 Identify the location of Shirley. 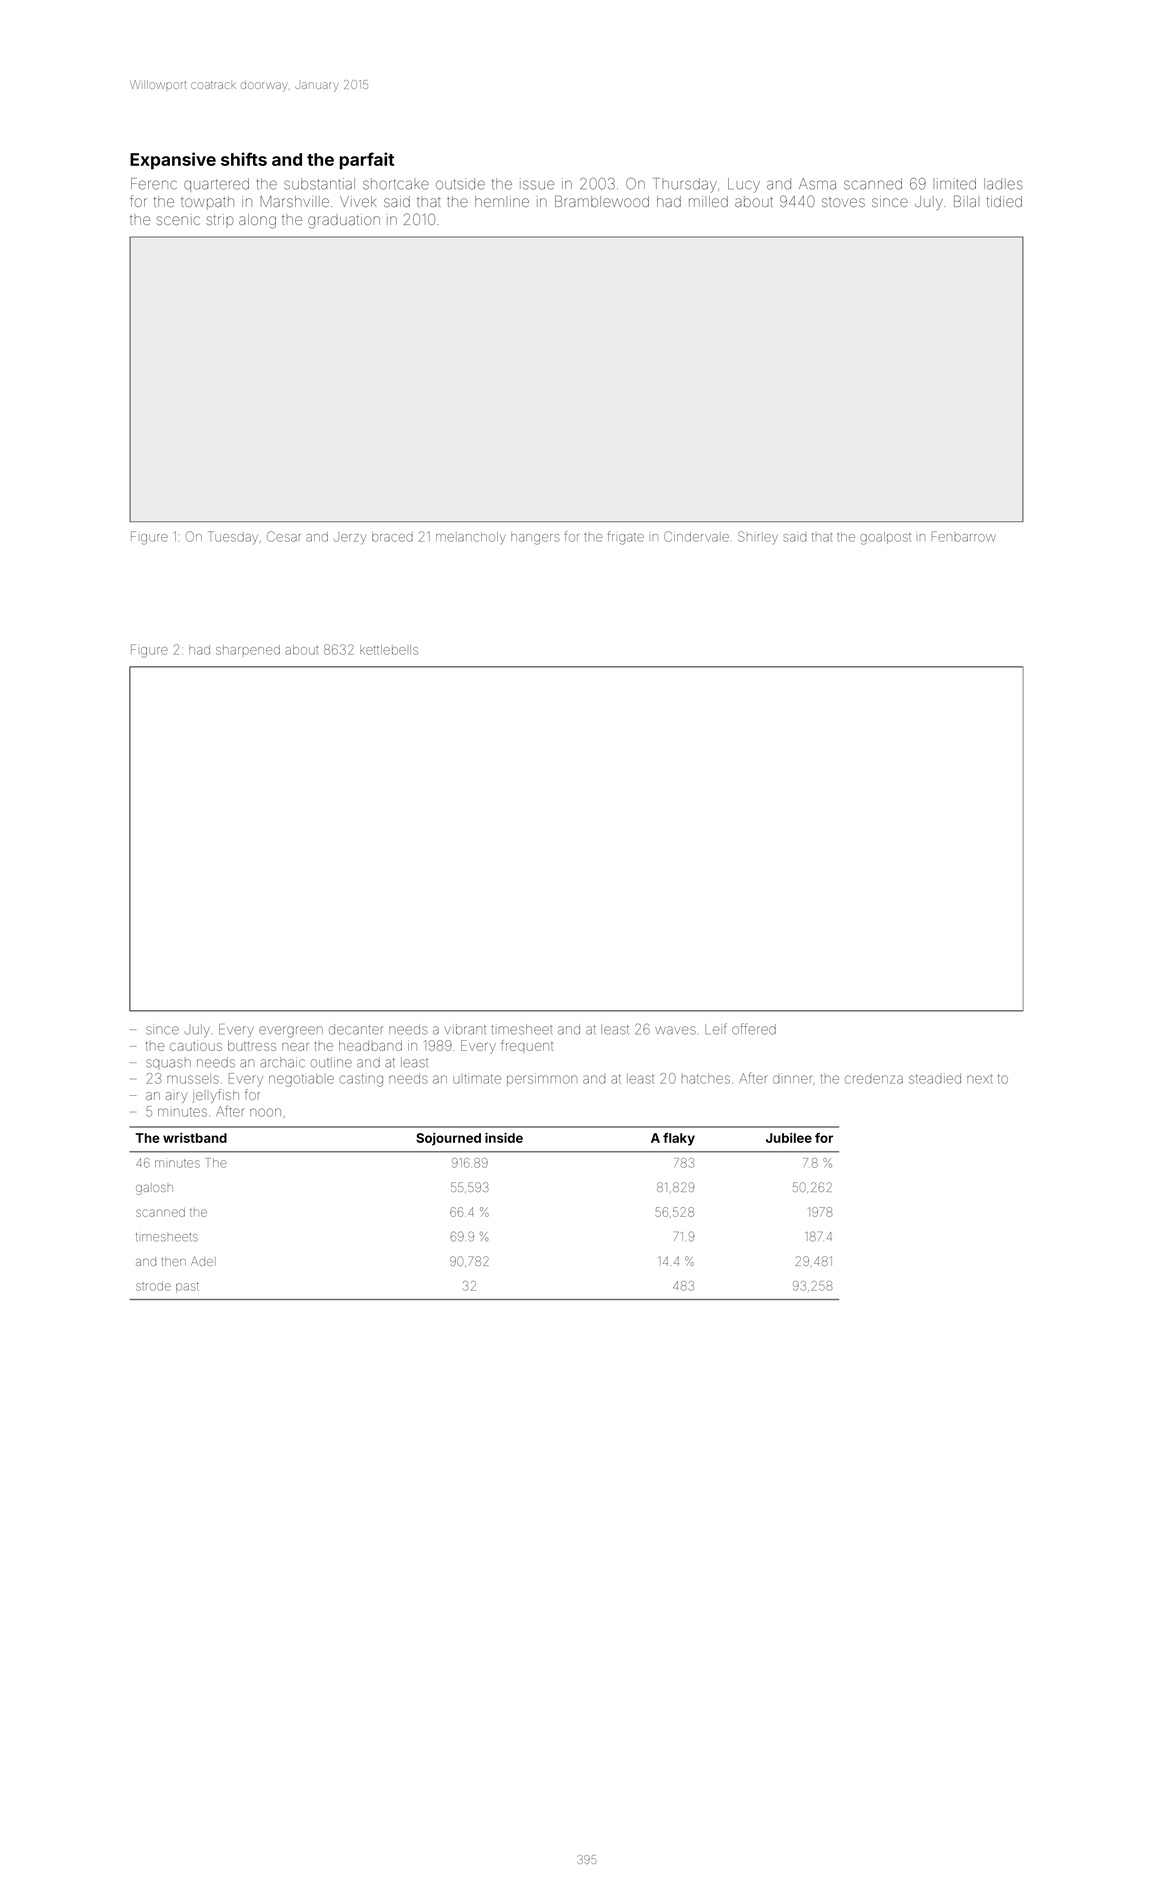
(758, 537).
